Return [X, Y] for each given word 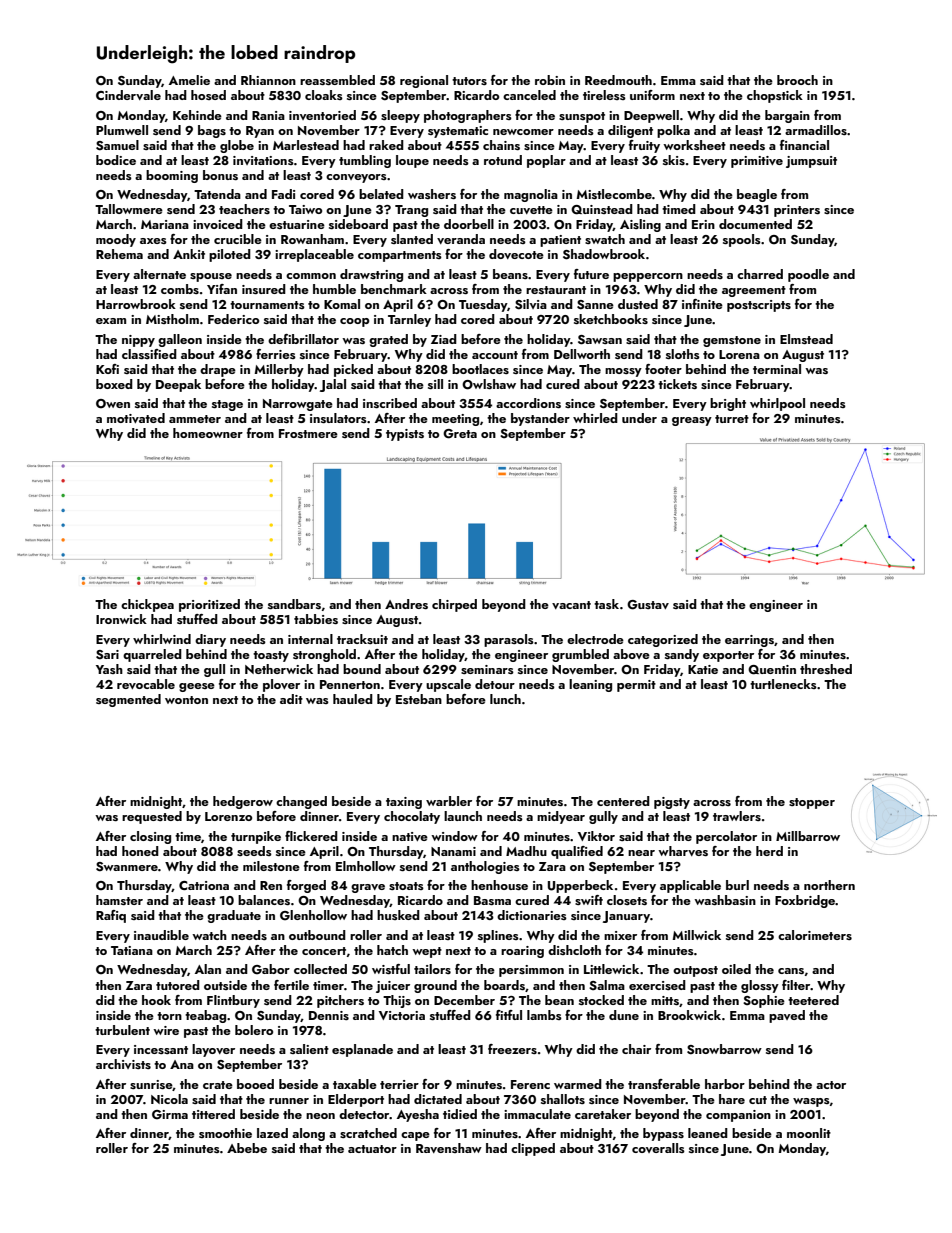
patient [560, 241]
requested [152, 817]
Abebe [247, 1148]
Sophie [764, 1001]
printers [797, 211]
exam [111, 321]
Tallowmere [129, 209]
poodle [808, 275]
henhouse [499, 885]
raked [386, 145]
